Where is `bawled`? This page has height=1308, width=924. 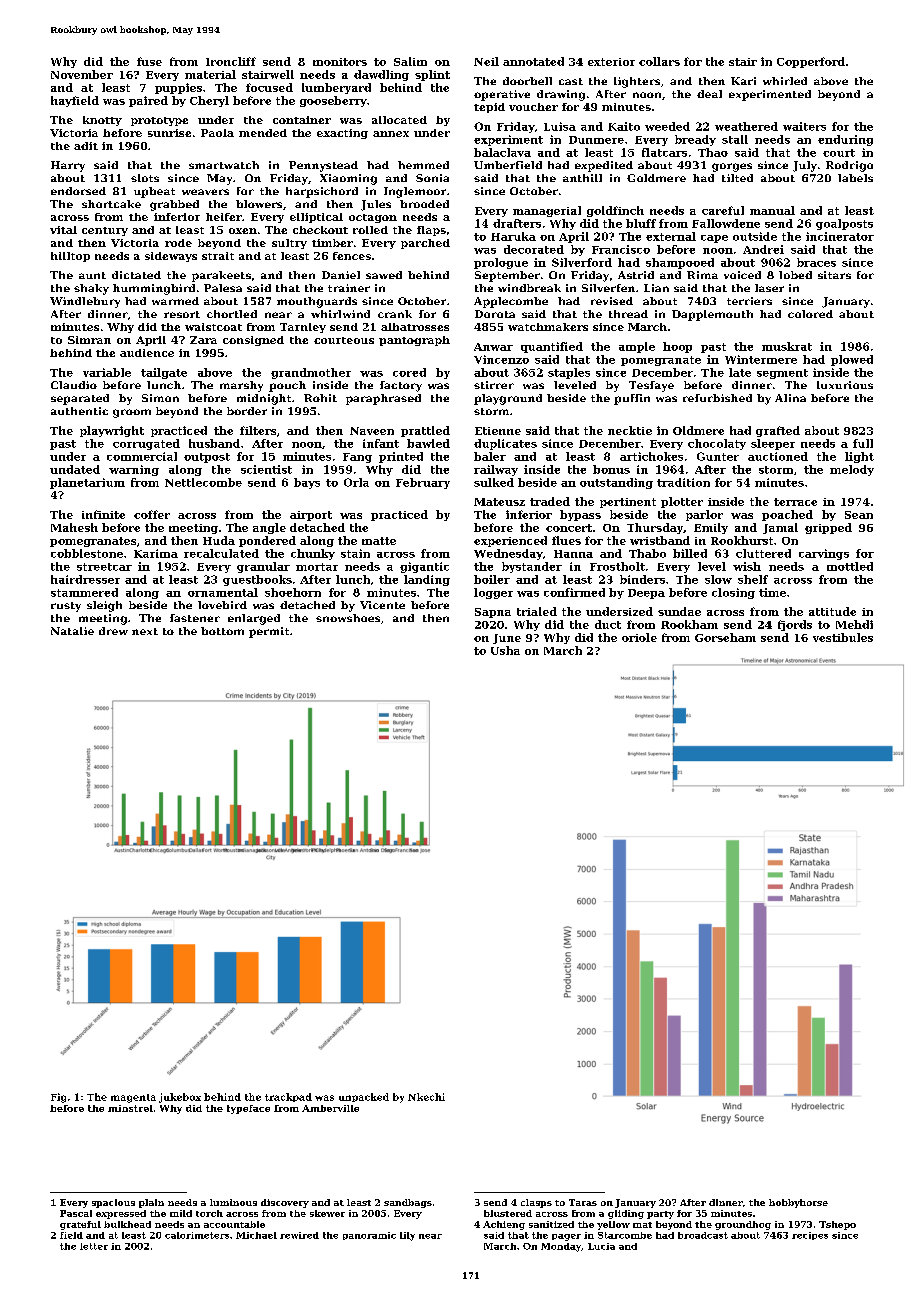
bawled is located at coordinates (428, 443).
